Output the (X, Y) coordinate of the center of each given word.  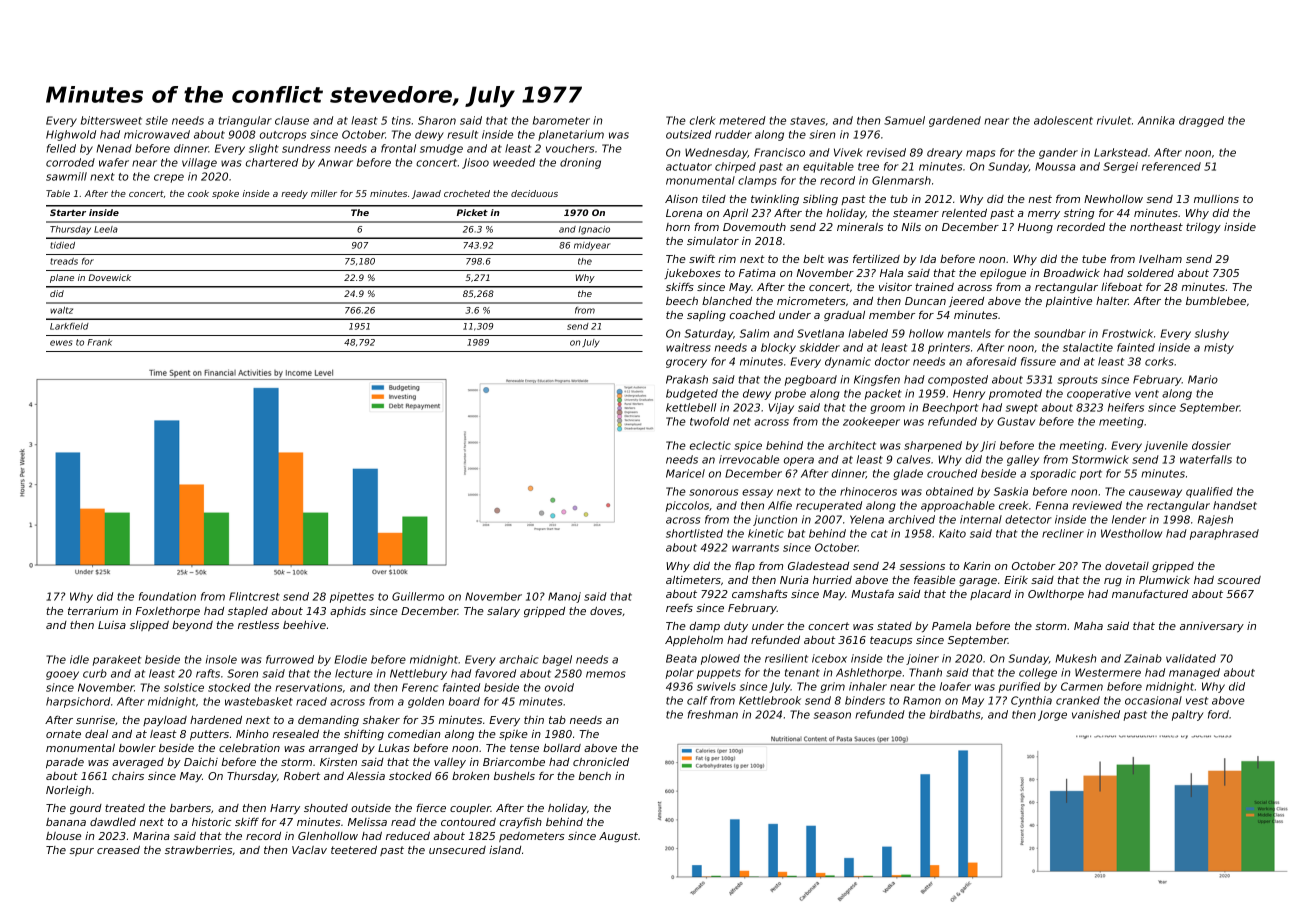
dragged (1201, 121)
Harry (285, 809)
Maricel (685, 473)
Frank (100, 342)
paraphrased (1224, 534)
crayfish (521, 823)
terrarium (93, 611)
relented (964, 213)
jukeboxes (692, 274)
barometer (561, 120)
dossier (1211, 445)
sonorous (713, 492)
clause (292, 120)
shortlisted (694, 533)
